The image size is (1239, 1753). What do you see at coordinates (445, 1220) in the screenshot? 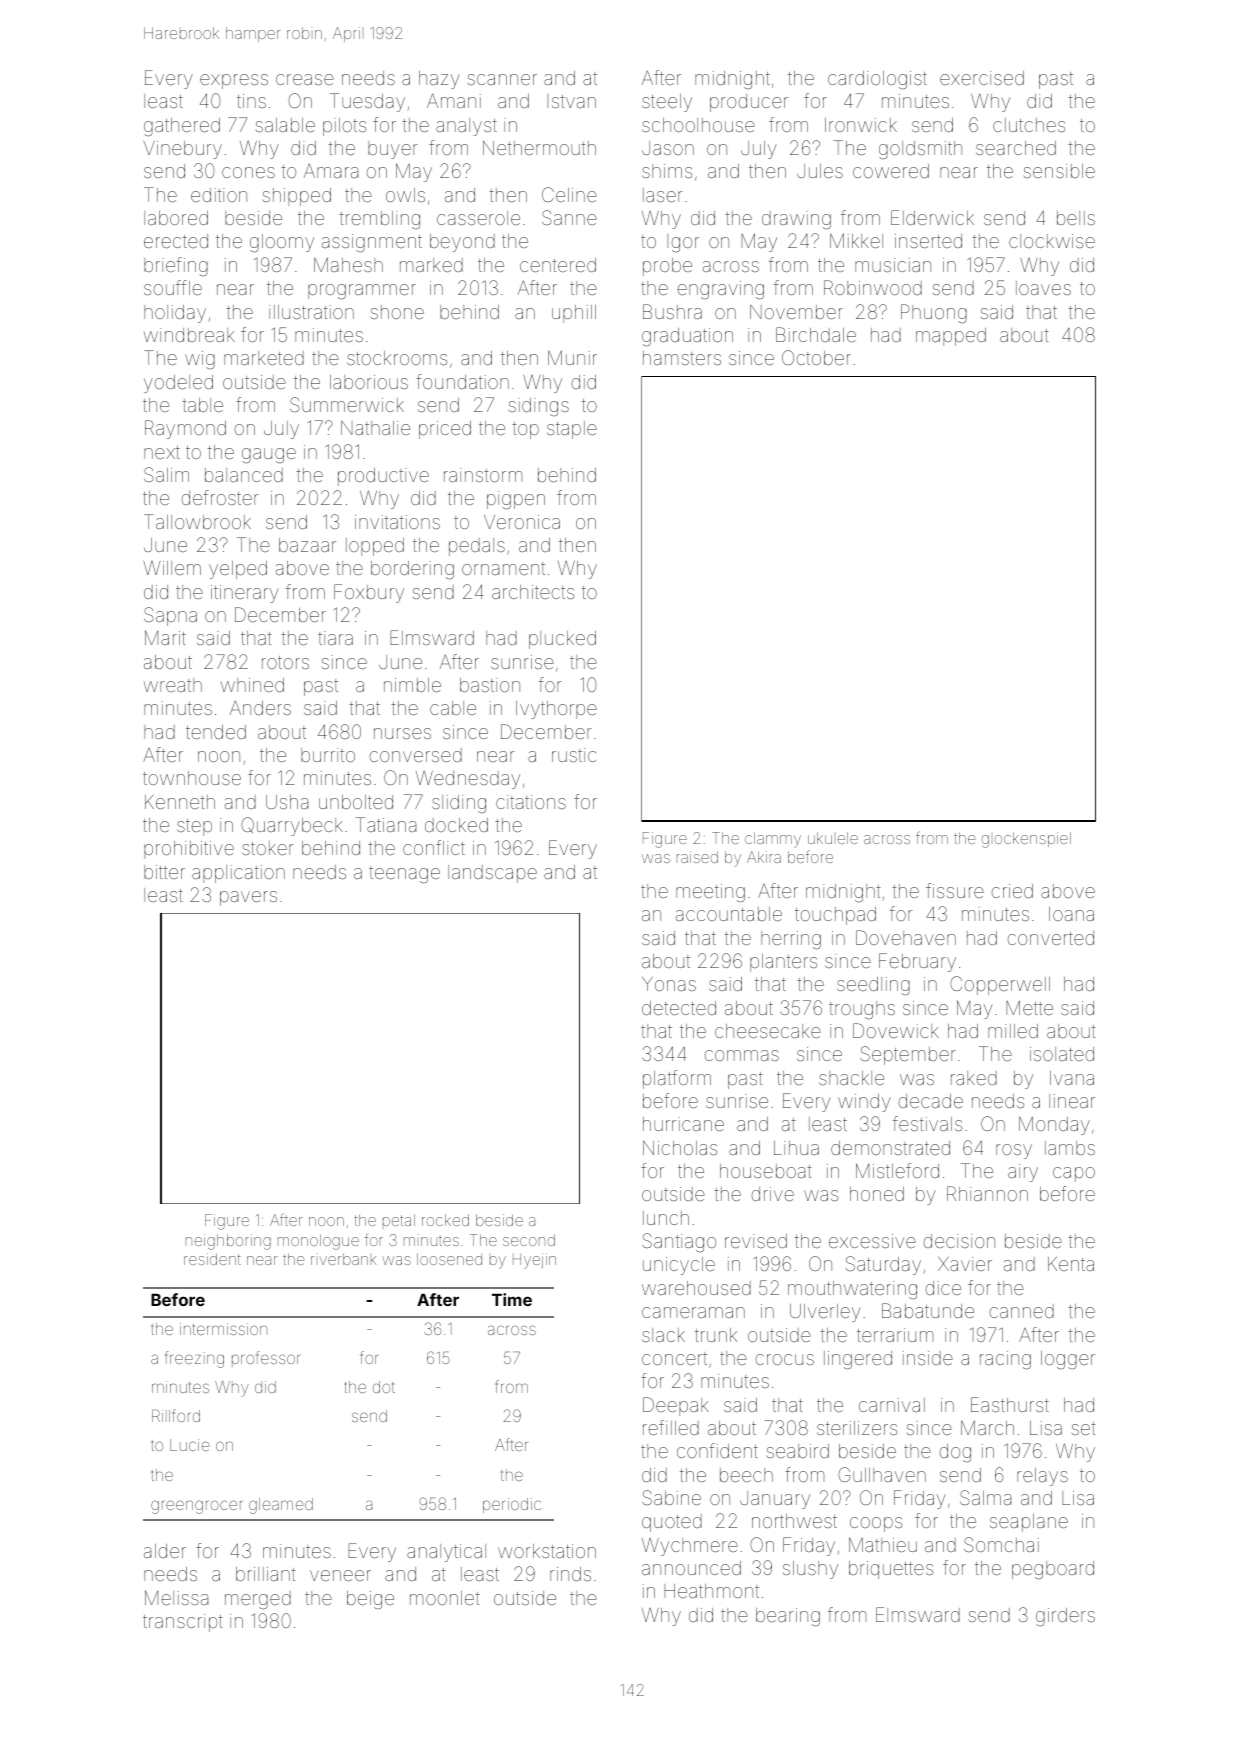
I see `rocked` at bounding box center [445, 1220].
